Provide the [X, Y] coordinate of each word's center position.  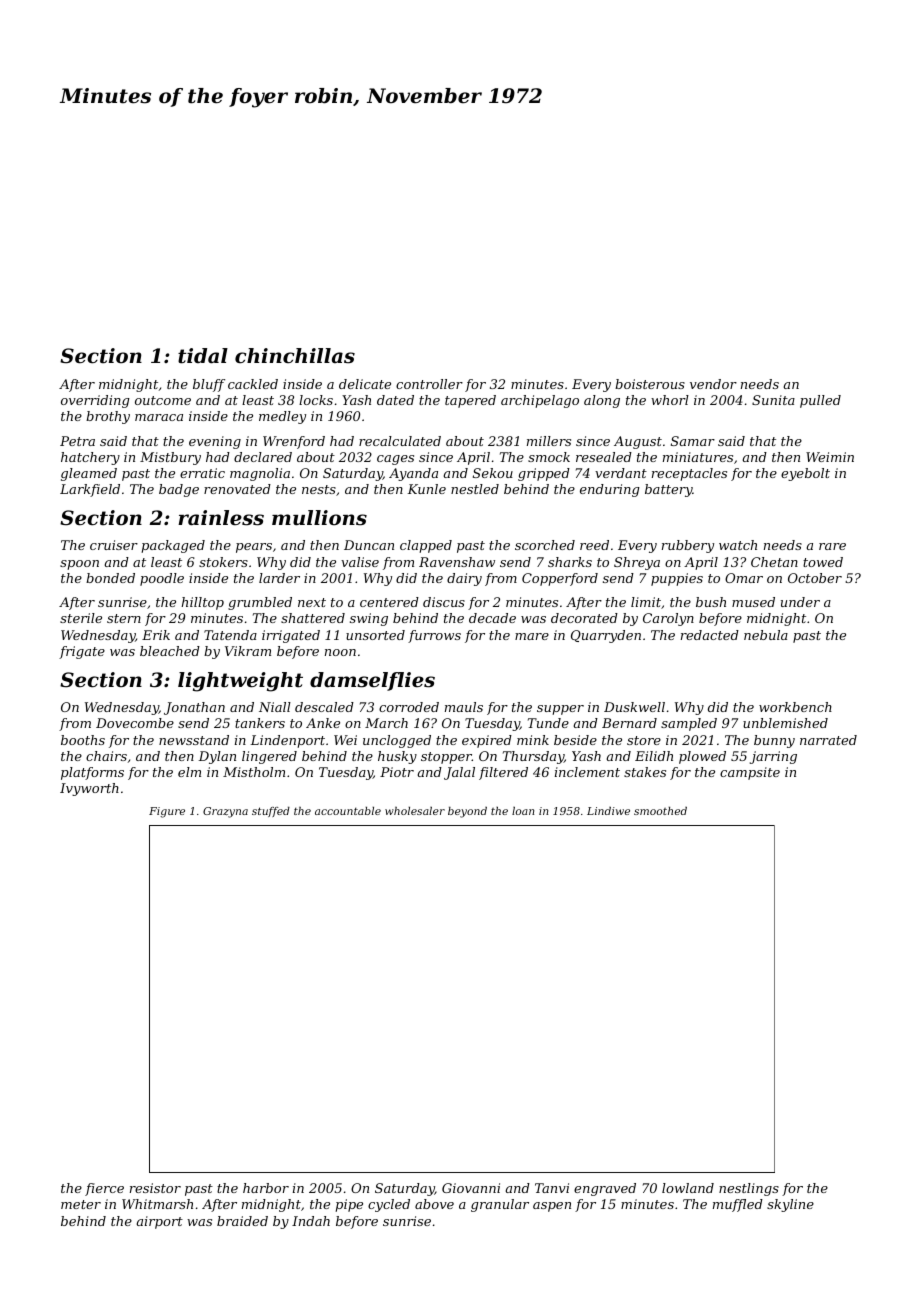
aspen [552, 1207]
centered [389, 602]
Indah [311, 1221]
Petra [77, 441]
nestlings [749, 1189]
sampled [689, 724]
